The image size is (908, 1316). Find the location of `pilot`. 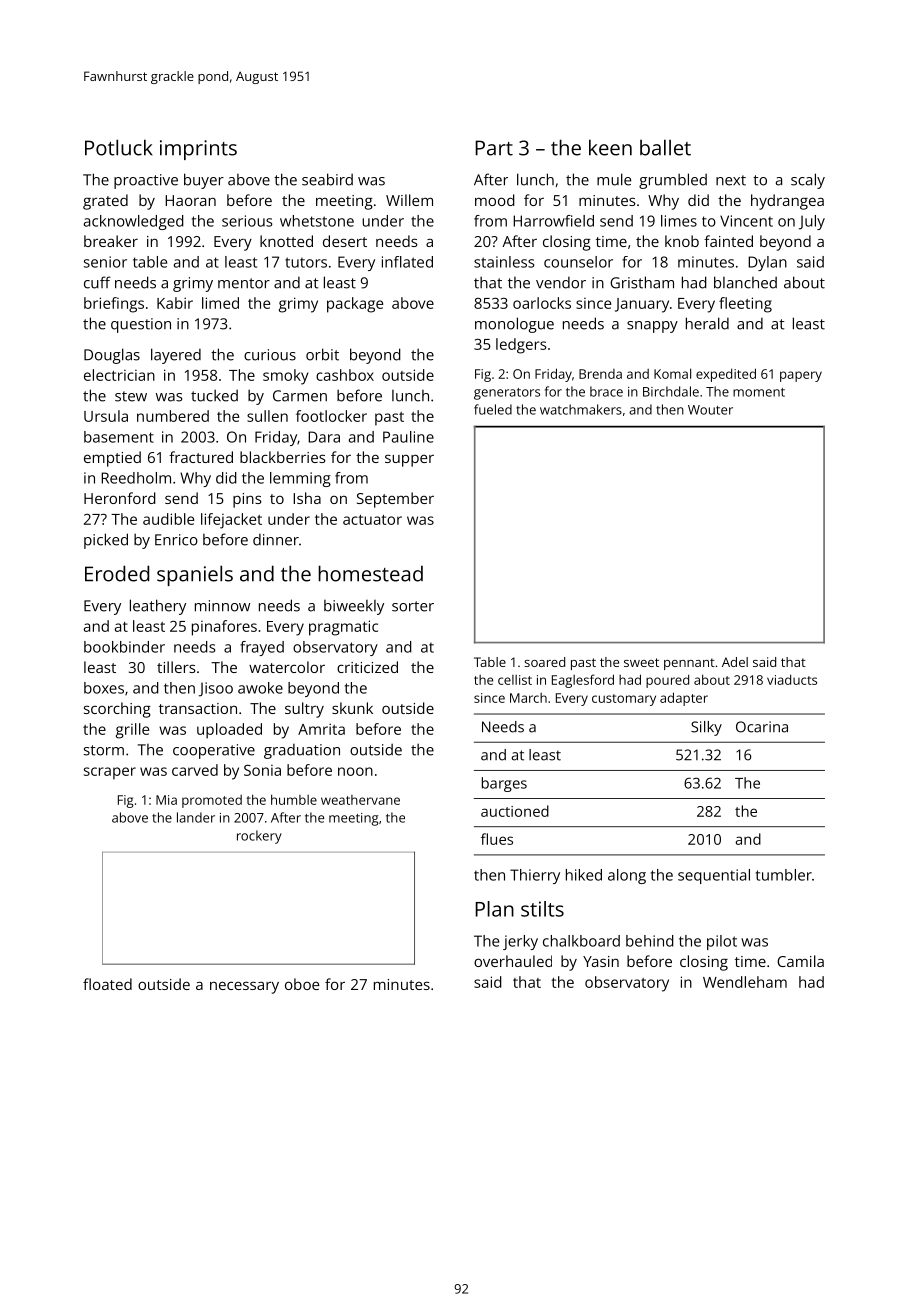

pilot is located at coordinates (722, 942).
